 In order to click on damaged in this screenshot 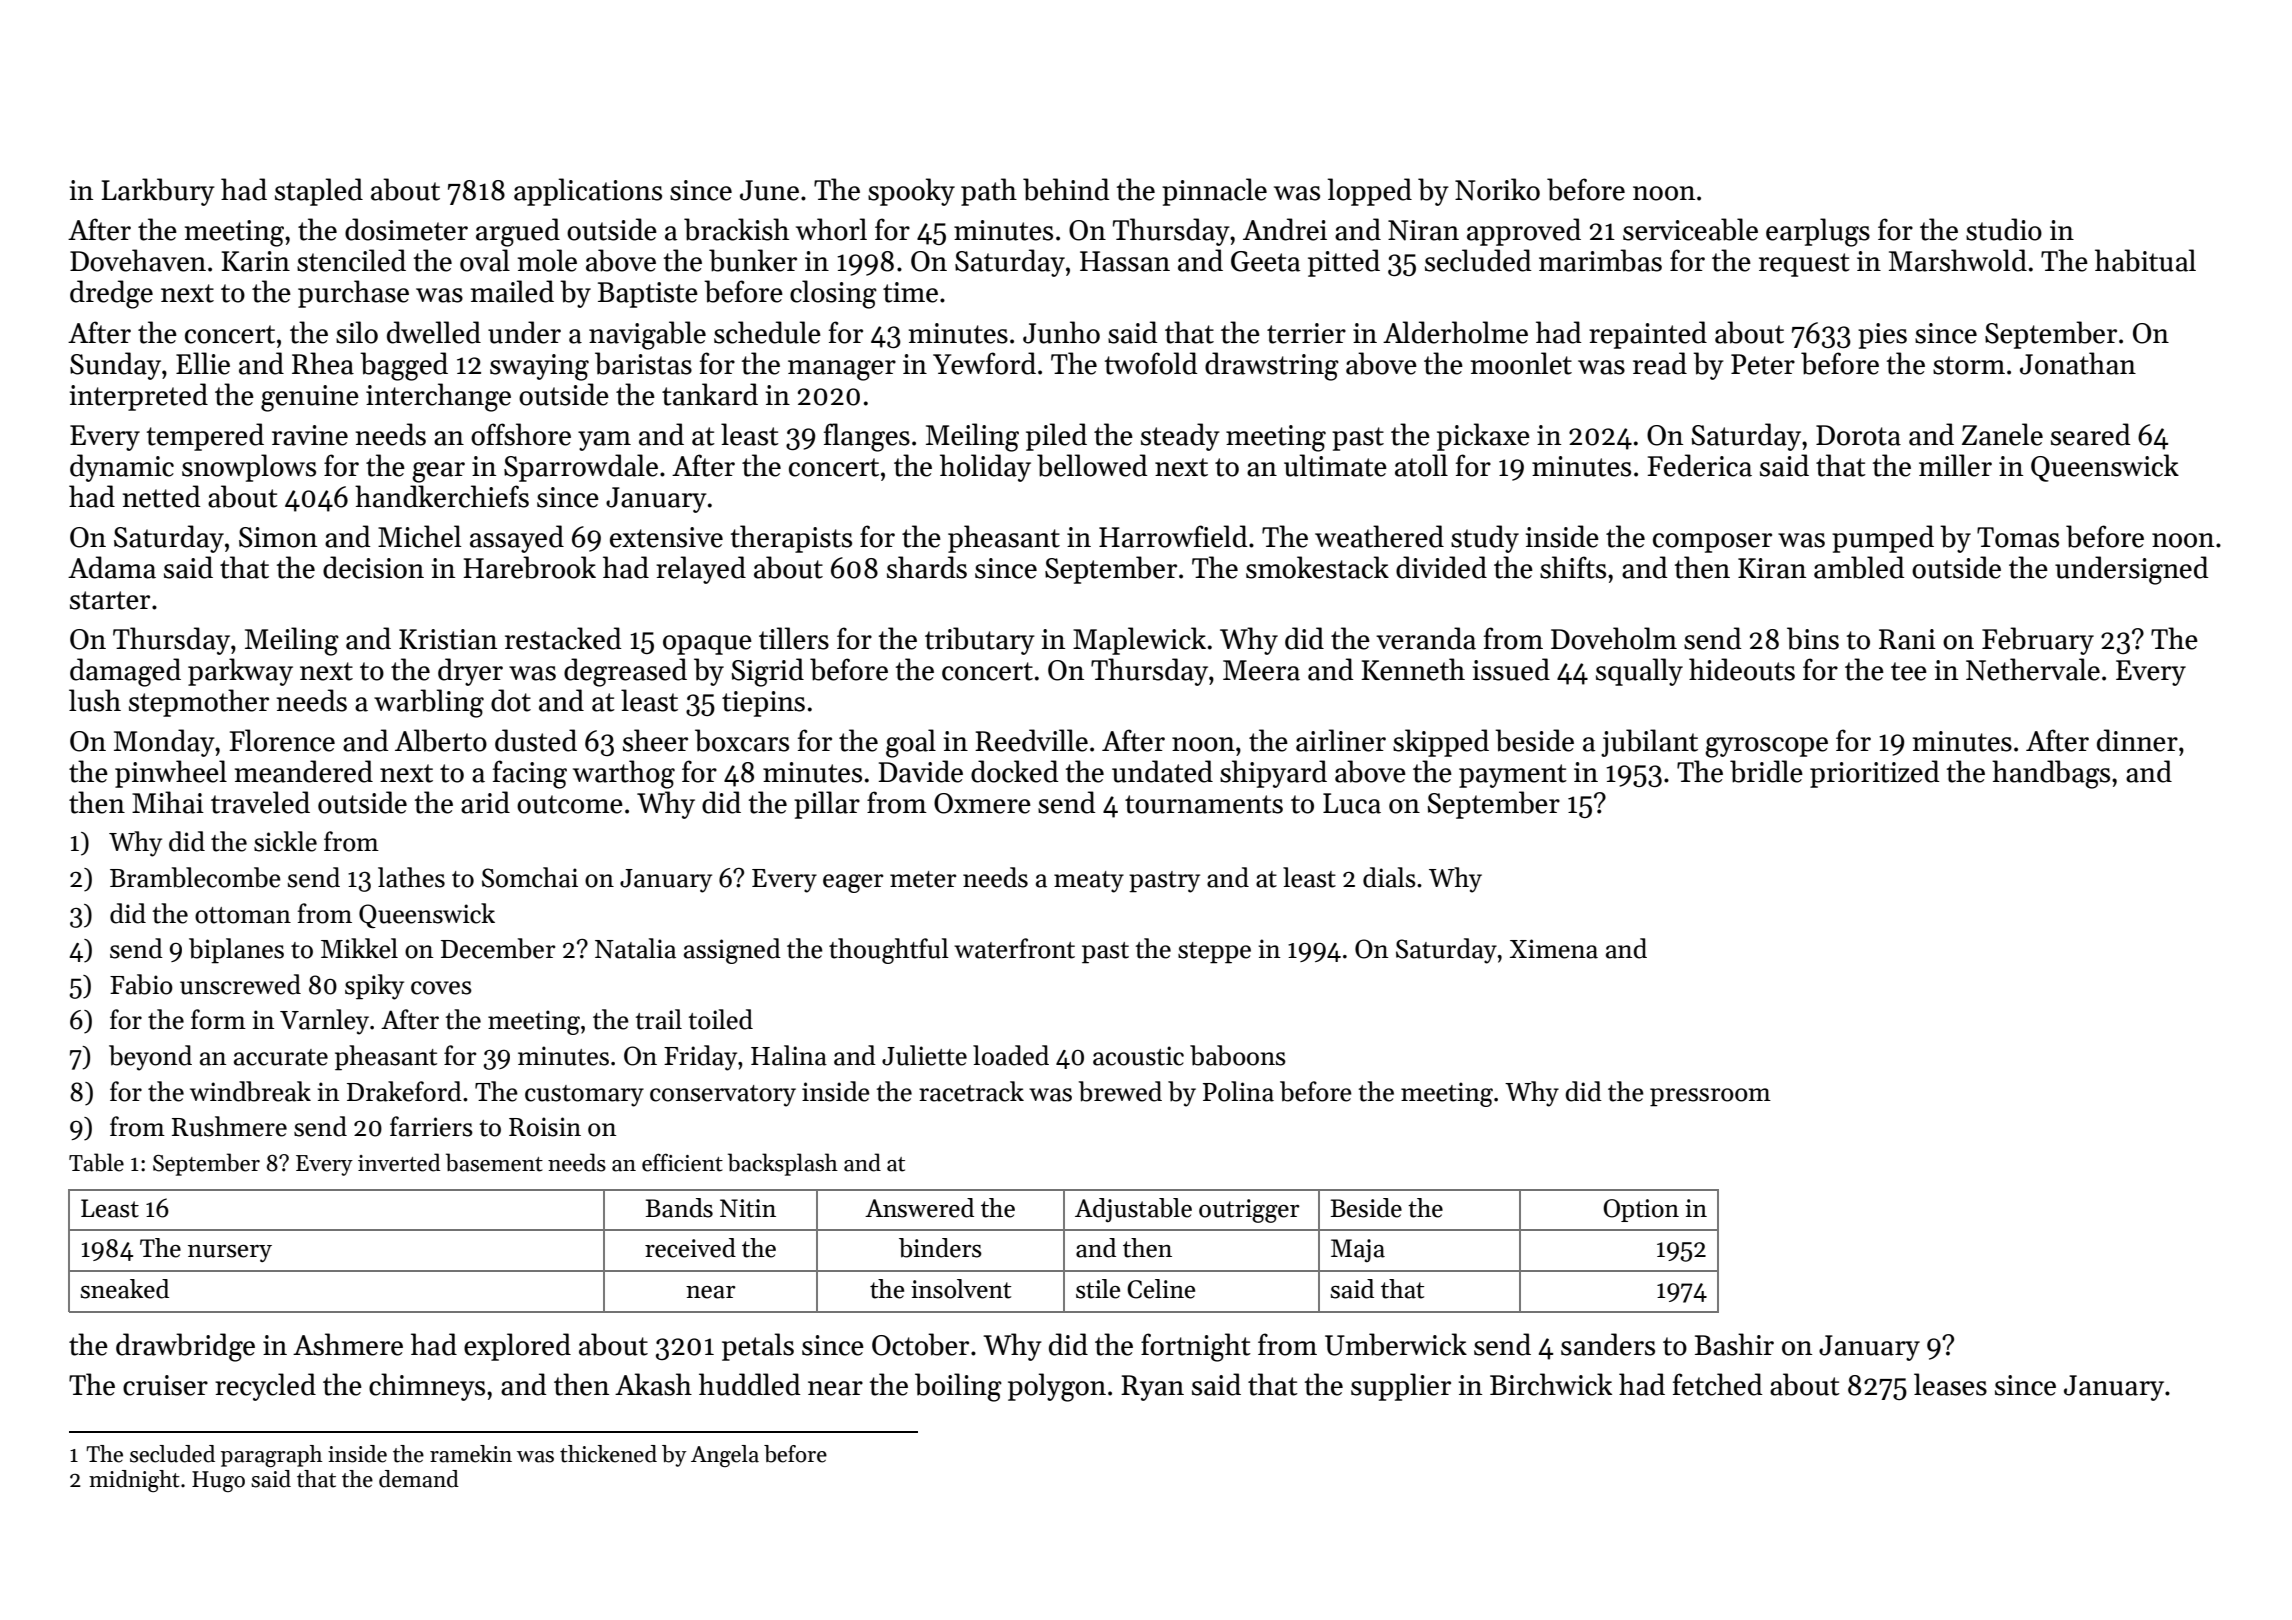, I will do `click(125, 672)`.
